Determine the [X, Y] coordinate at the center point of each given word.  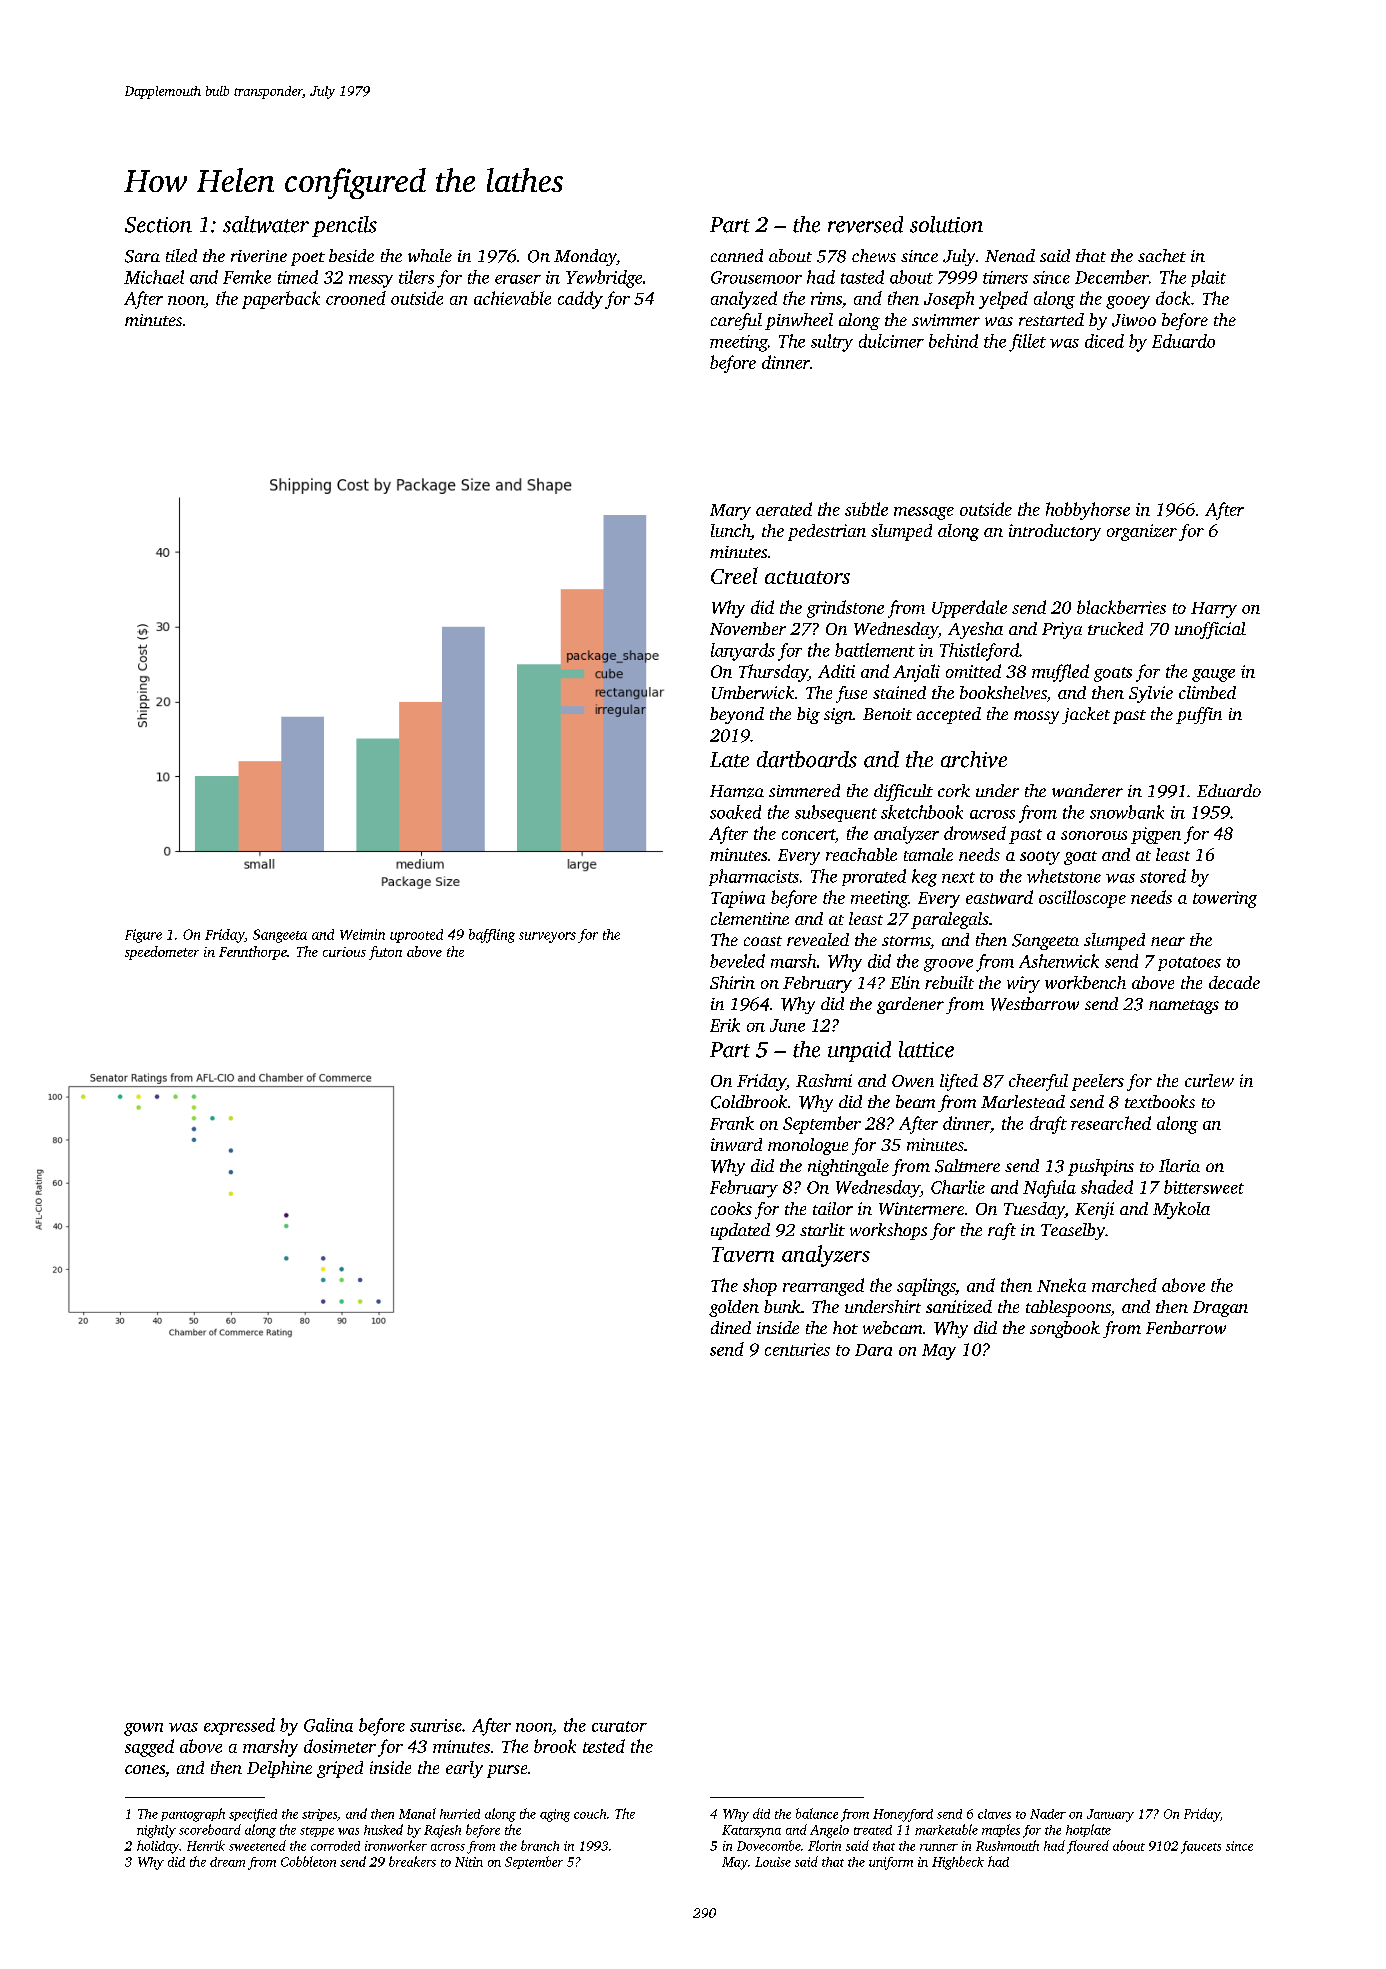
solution [946, 224]
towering [1225, 899]
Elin [905, 982]
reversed [865, 224]
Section [158, 225]
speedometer [162, 953]
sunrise [436, 1725]
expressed [239, 1726]
